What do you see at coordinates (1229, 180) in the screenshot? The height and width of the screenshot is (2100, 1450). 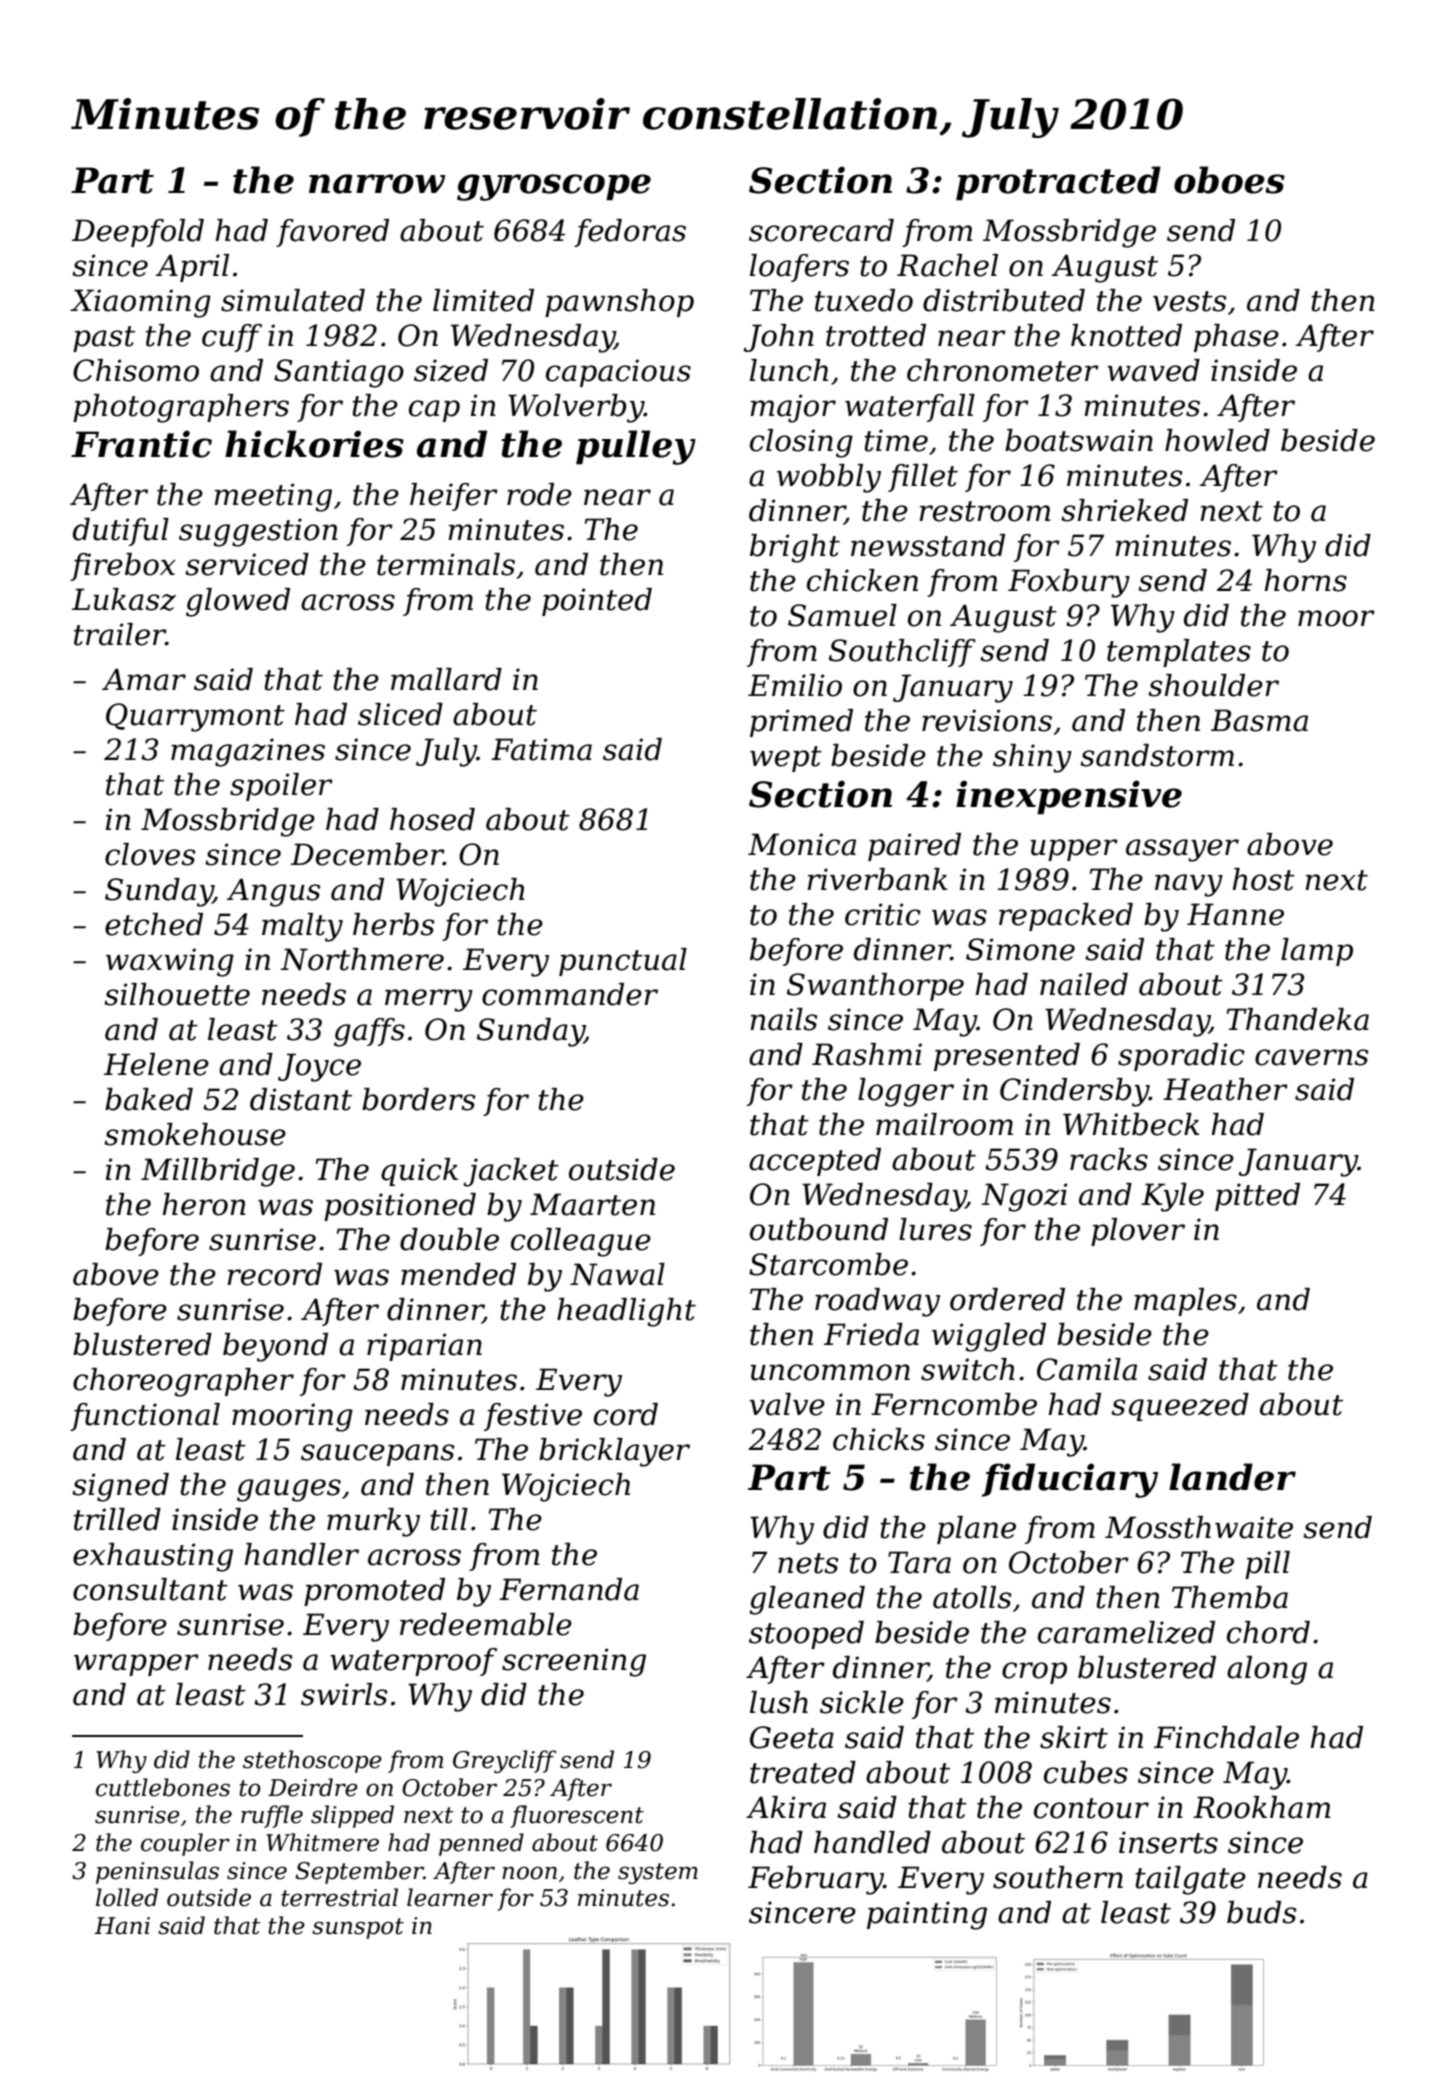 I see `oboes` at bounding box center [1229, 180].
